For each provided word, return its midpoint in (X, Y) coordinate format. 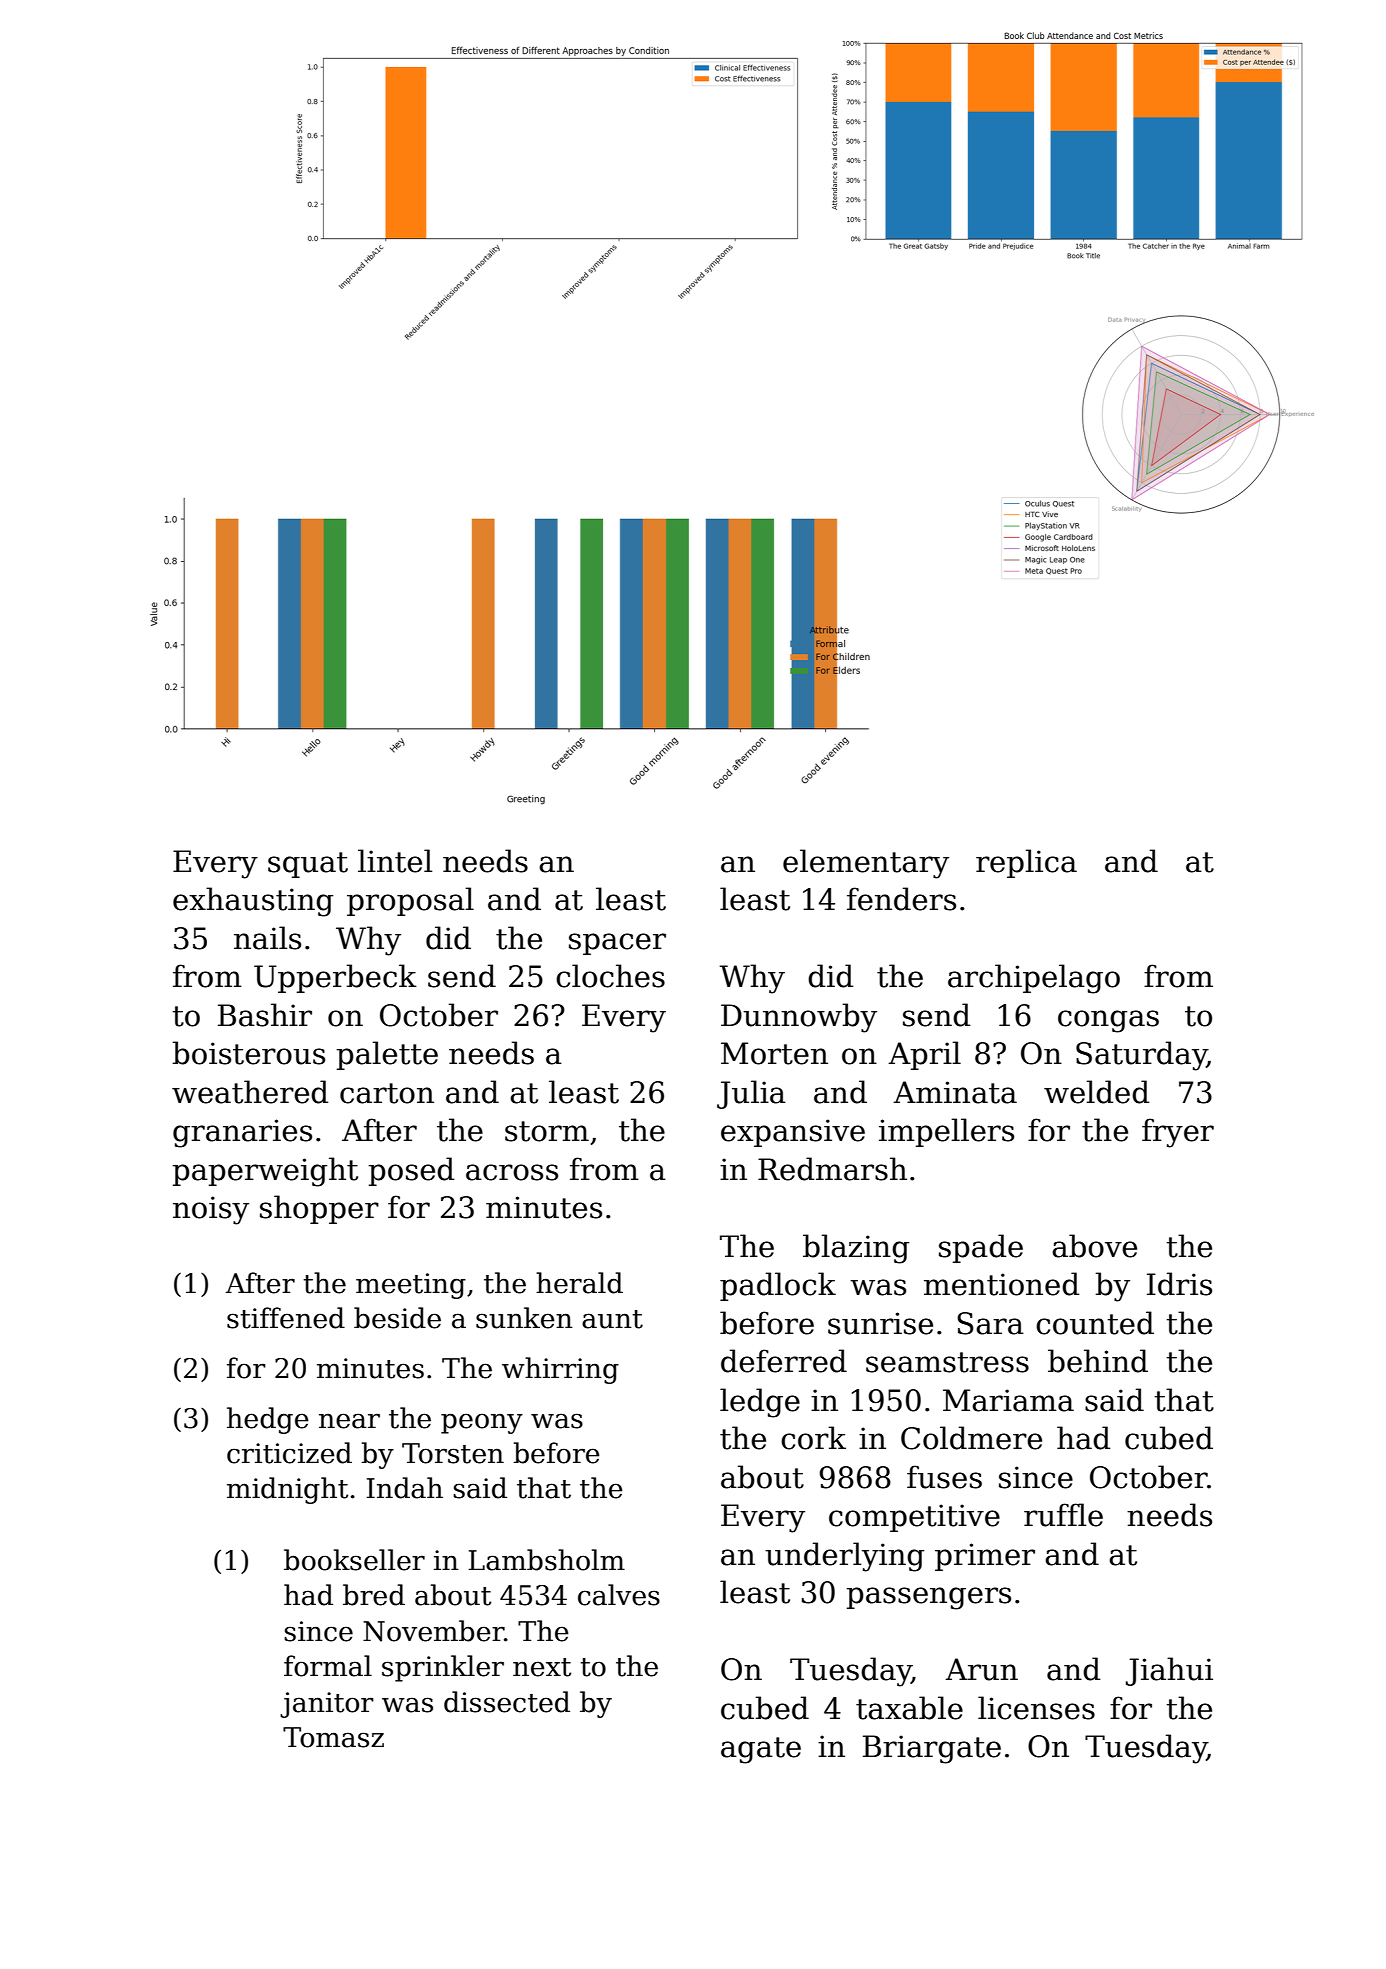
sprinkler (443, 1668)
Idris (1179, 1284)
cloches (610, 976)
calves (619, 1595)
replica (1026, 863)
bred (374, 1595)
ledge (760, 1403)
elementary (866, 864)
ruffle (1063, 1515)
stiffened (286, 1318)
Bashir (265, 1015)
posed (411, 1171)
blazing (856, 1249)
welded (1096, 1092)
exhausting (253, 902)
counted (1095, 1323)
